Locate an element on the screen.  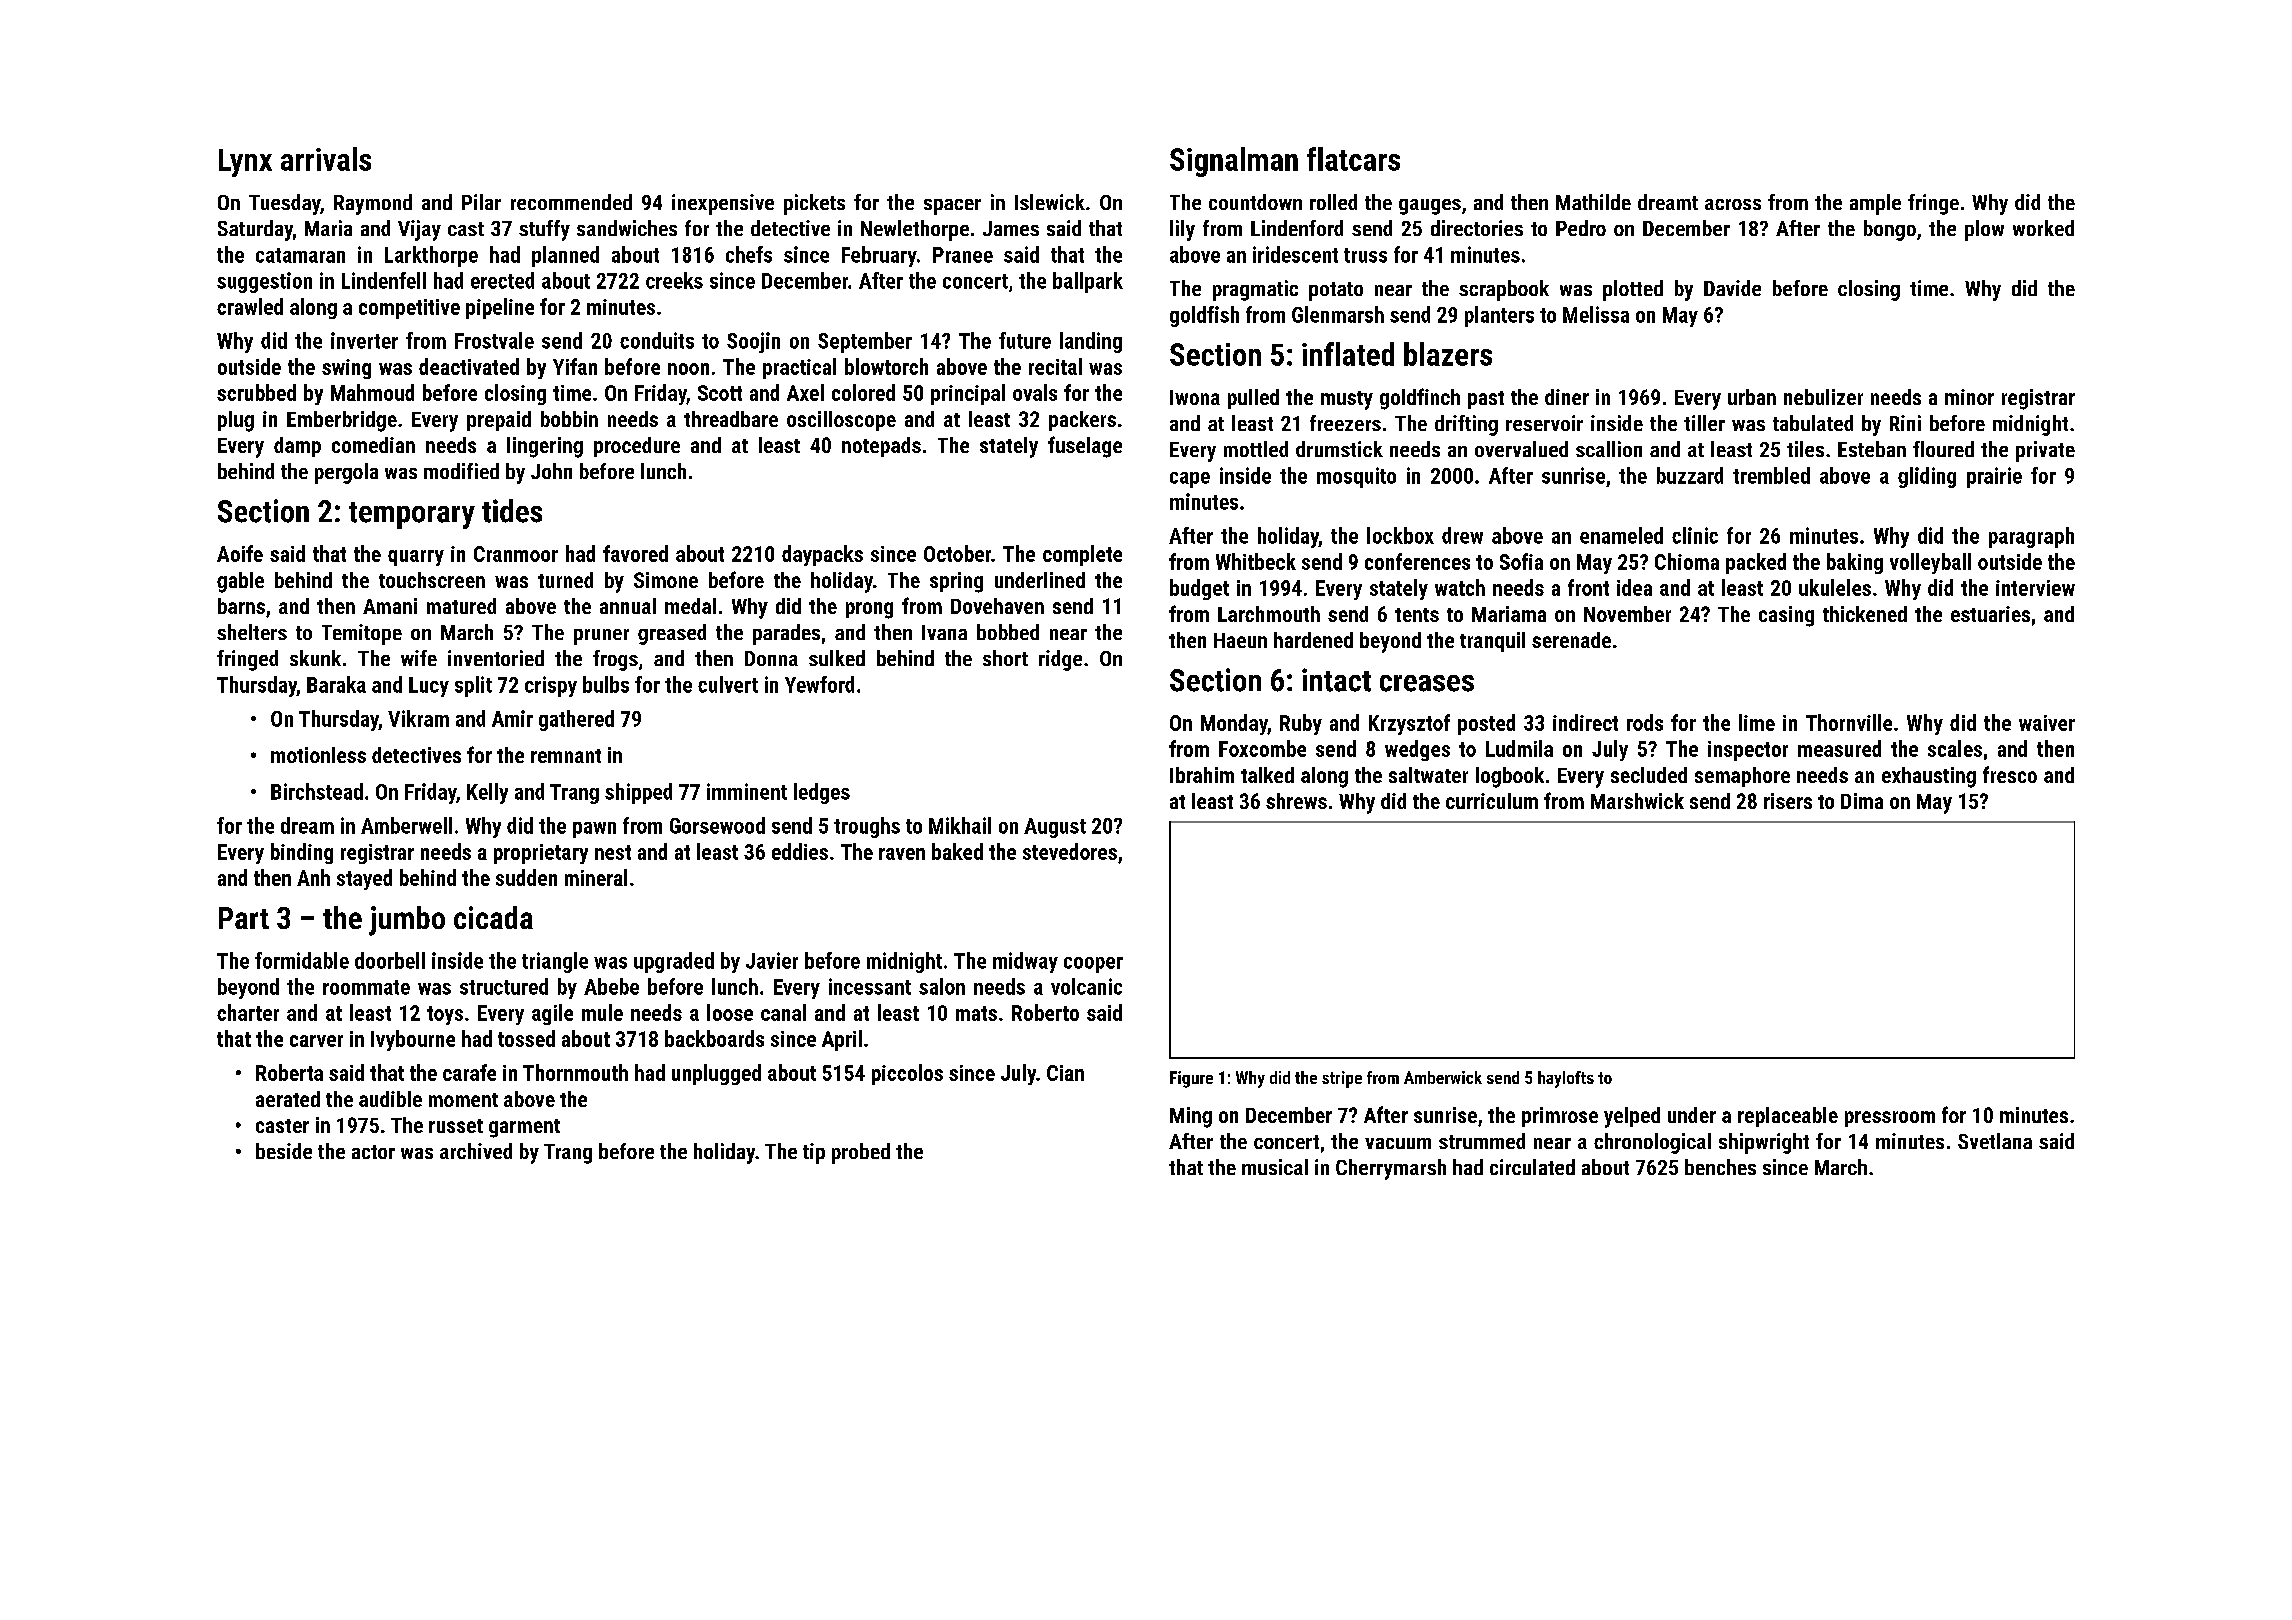
ample is located at coordinates (1875, 204).
